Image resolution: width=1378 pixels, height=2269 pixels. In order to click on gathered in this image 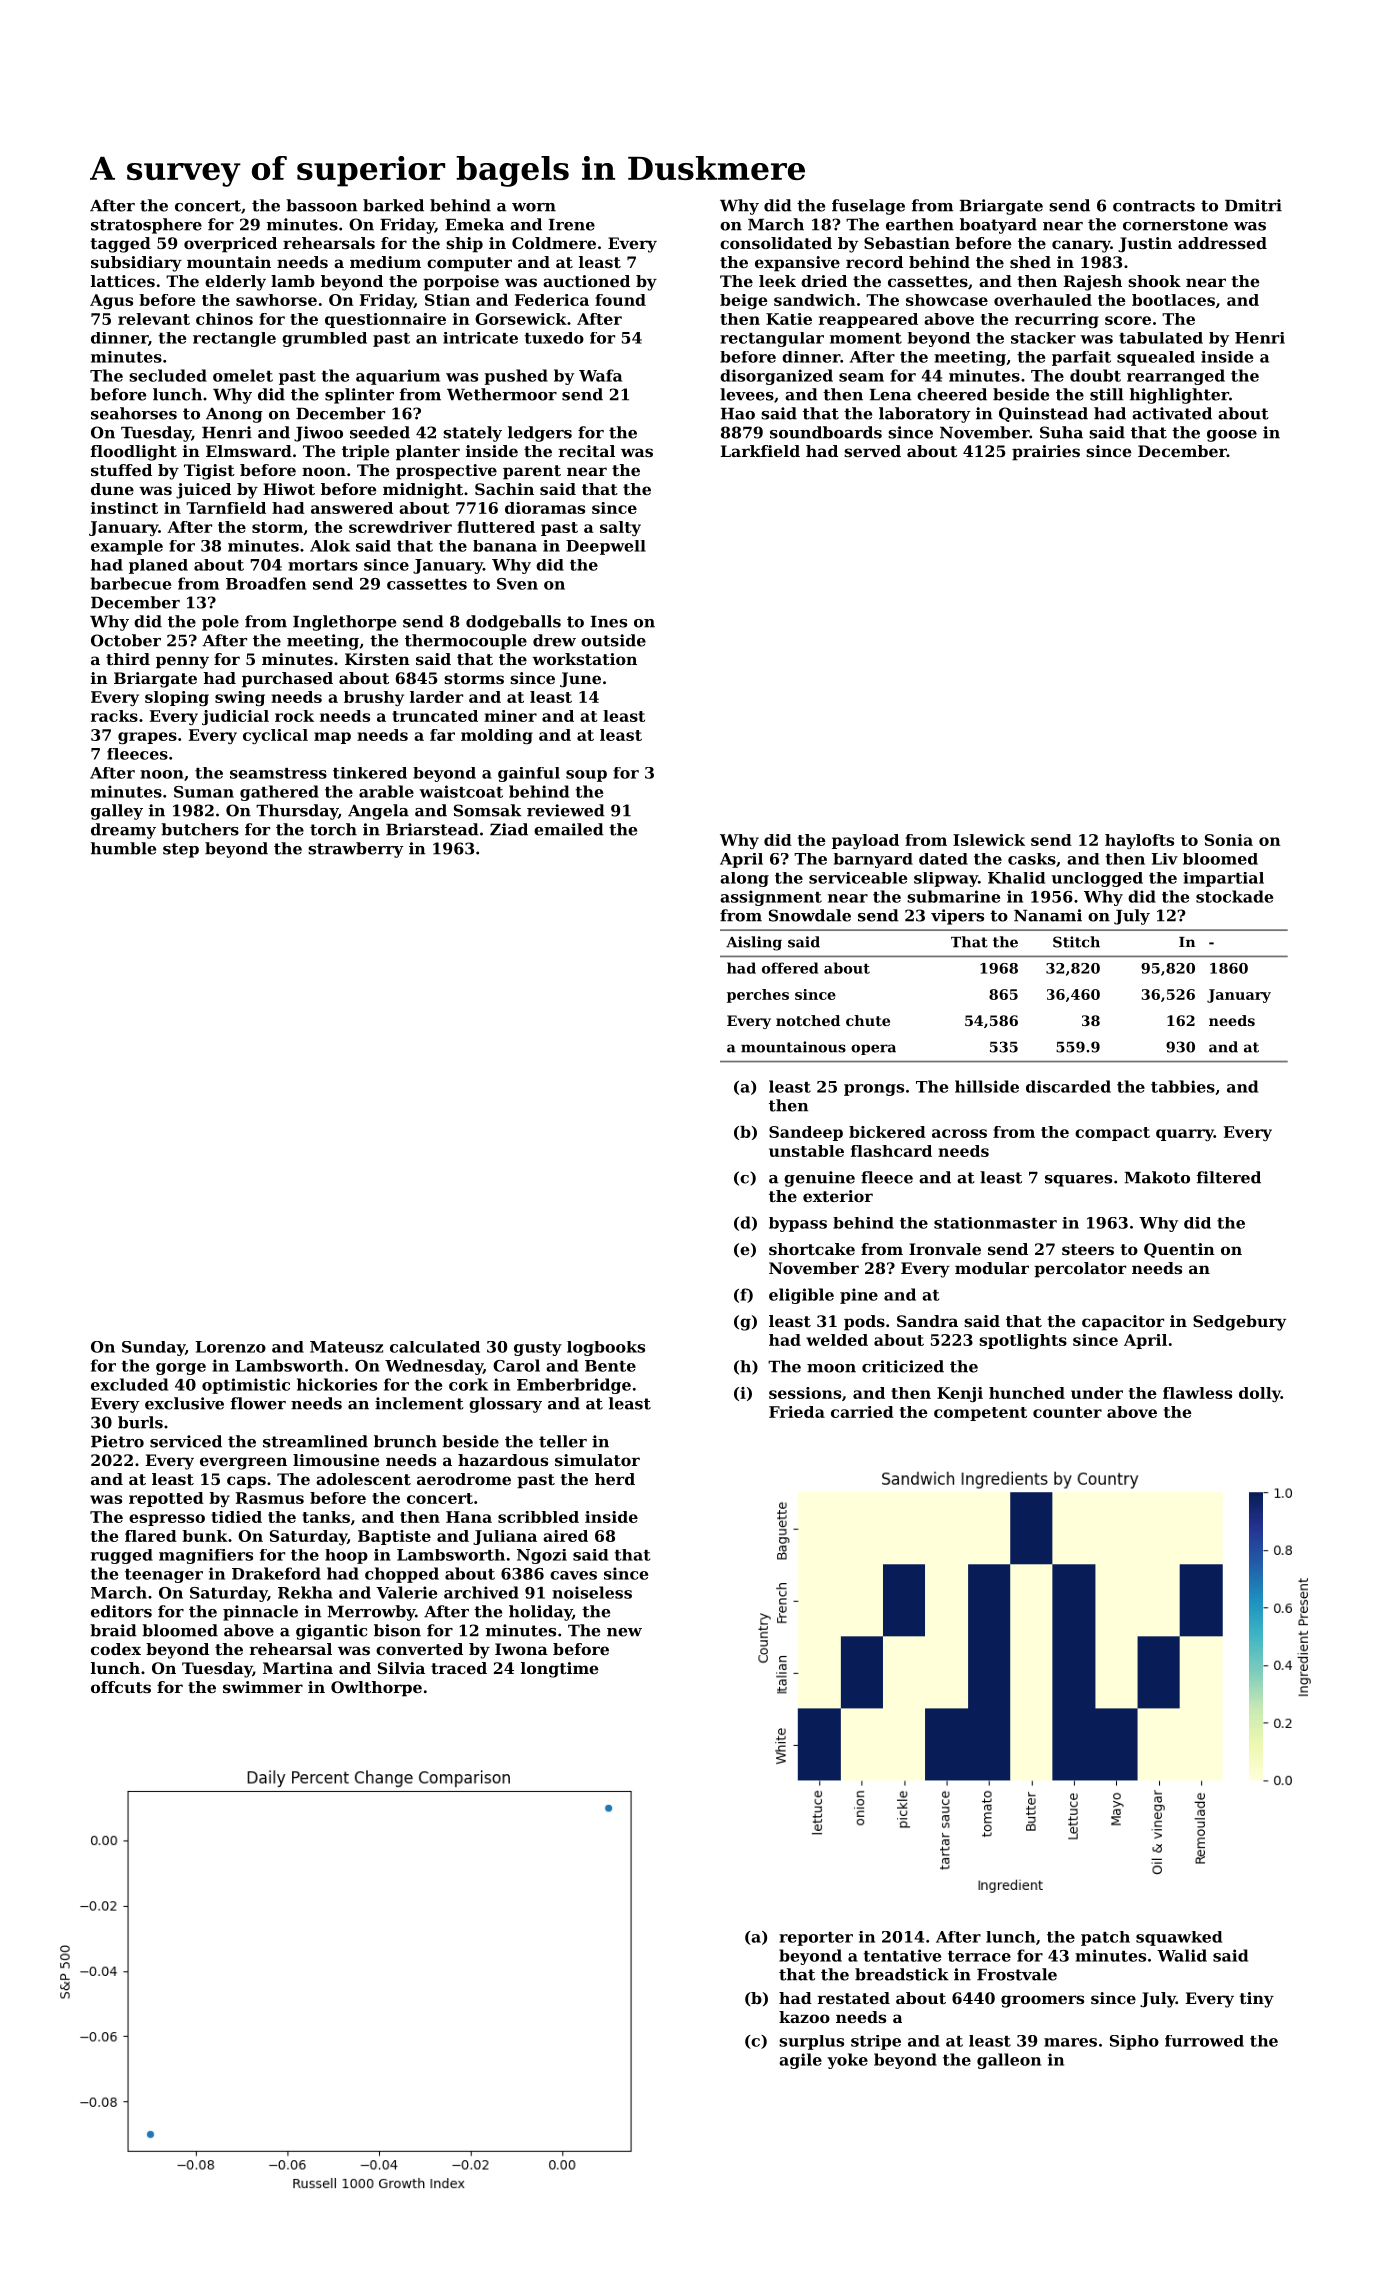, I will do `click(279, 793)`.
